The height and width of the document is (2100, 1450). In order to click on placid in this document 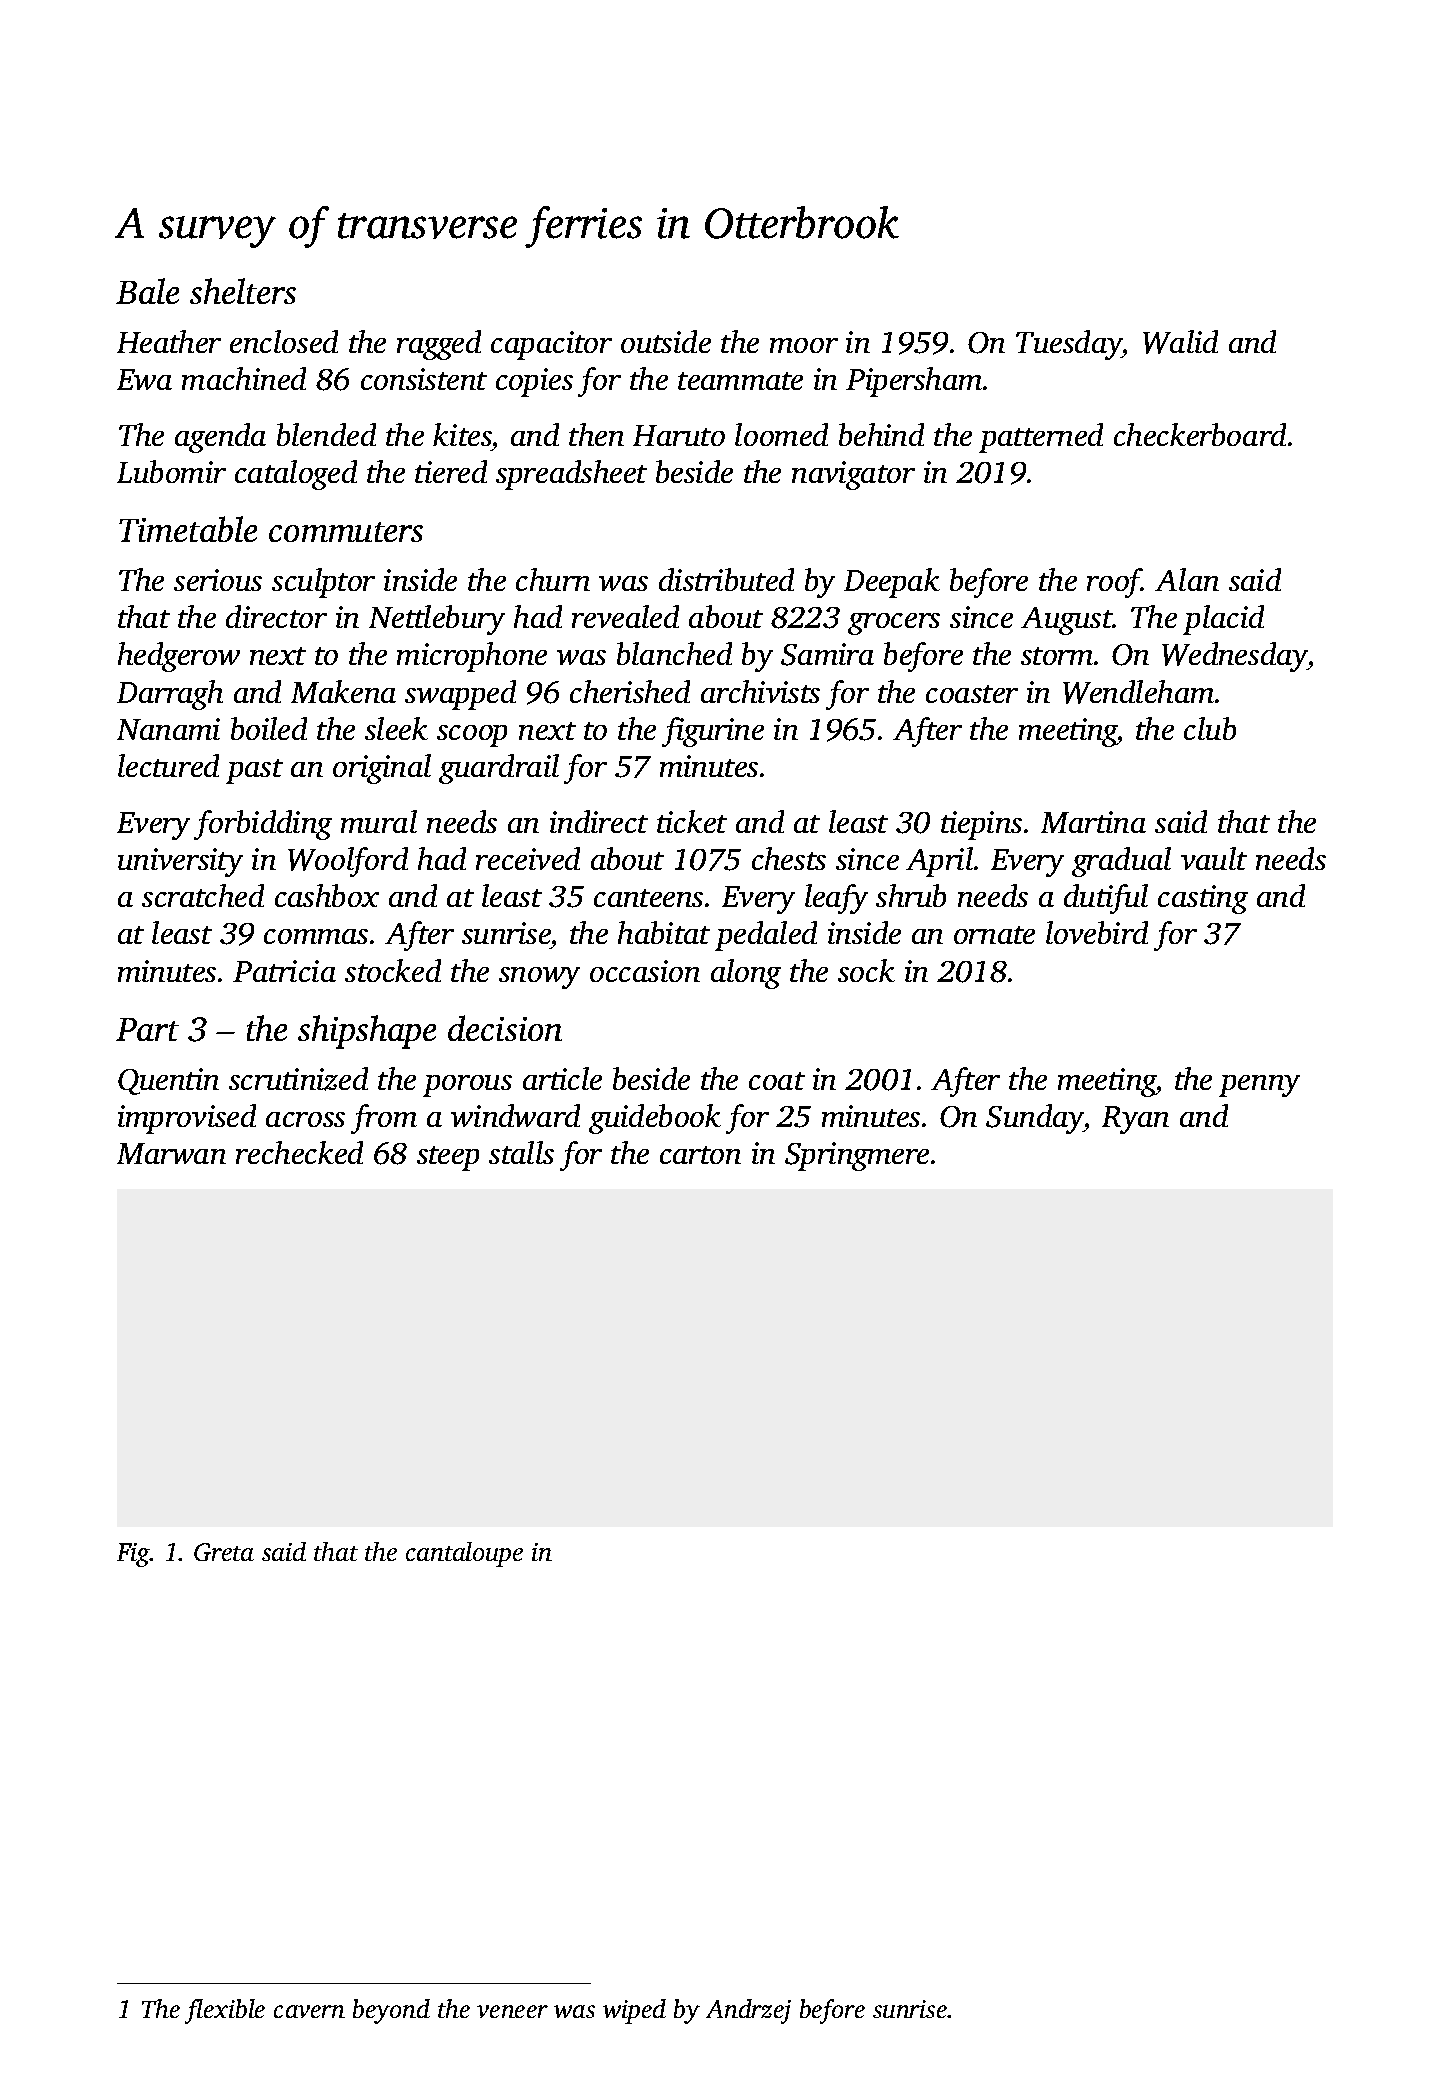, I will do `click(1223, 620)`.
